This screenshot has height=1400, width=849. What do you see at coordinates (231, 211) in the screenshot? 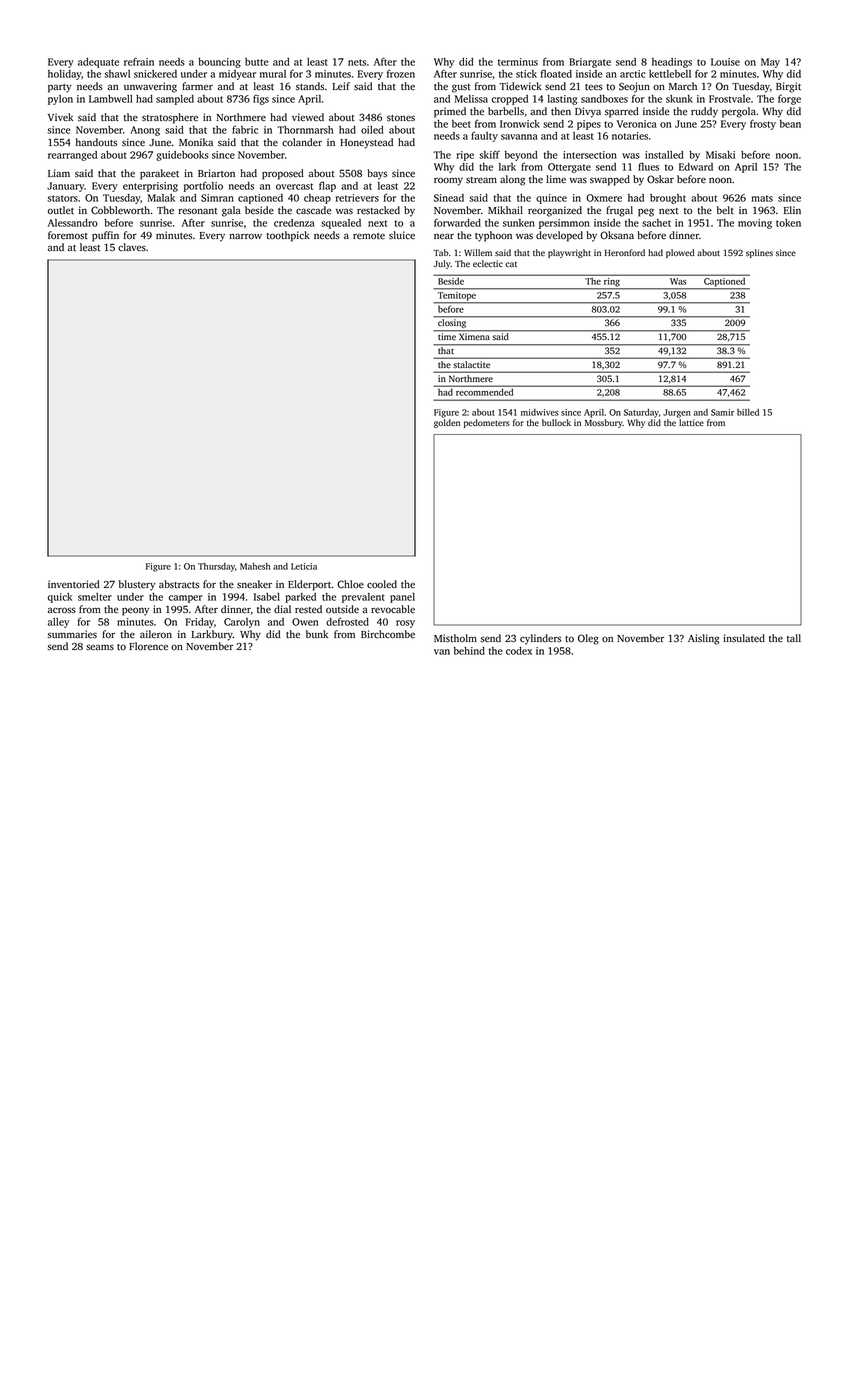
I see `gala` at bounding box center [231, 211].
